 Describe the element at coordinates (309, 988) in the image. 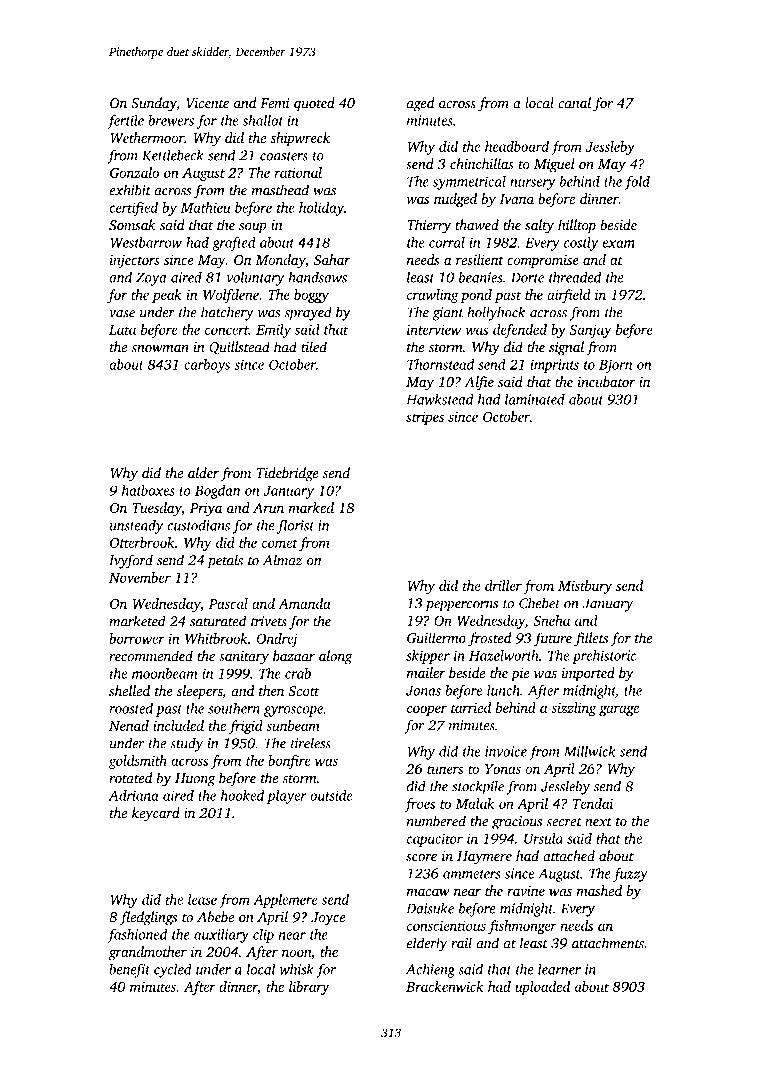

I see `library` at that location.
